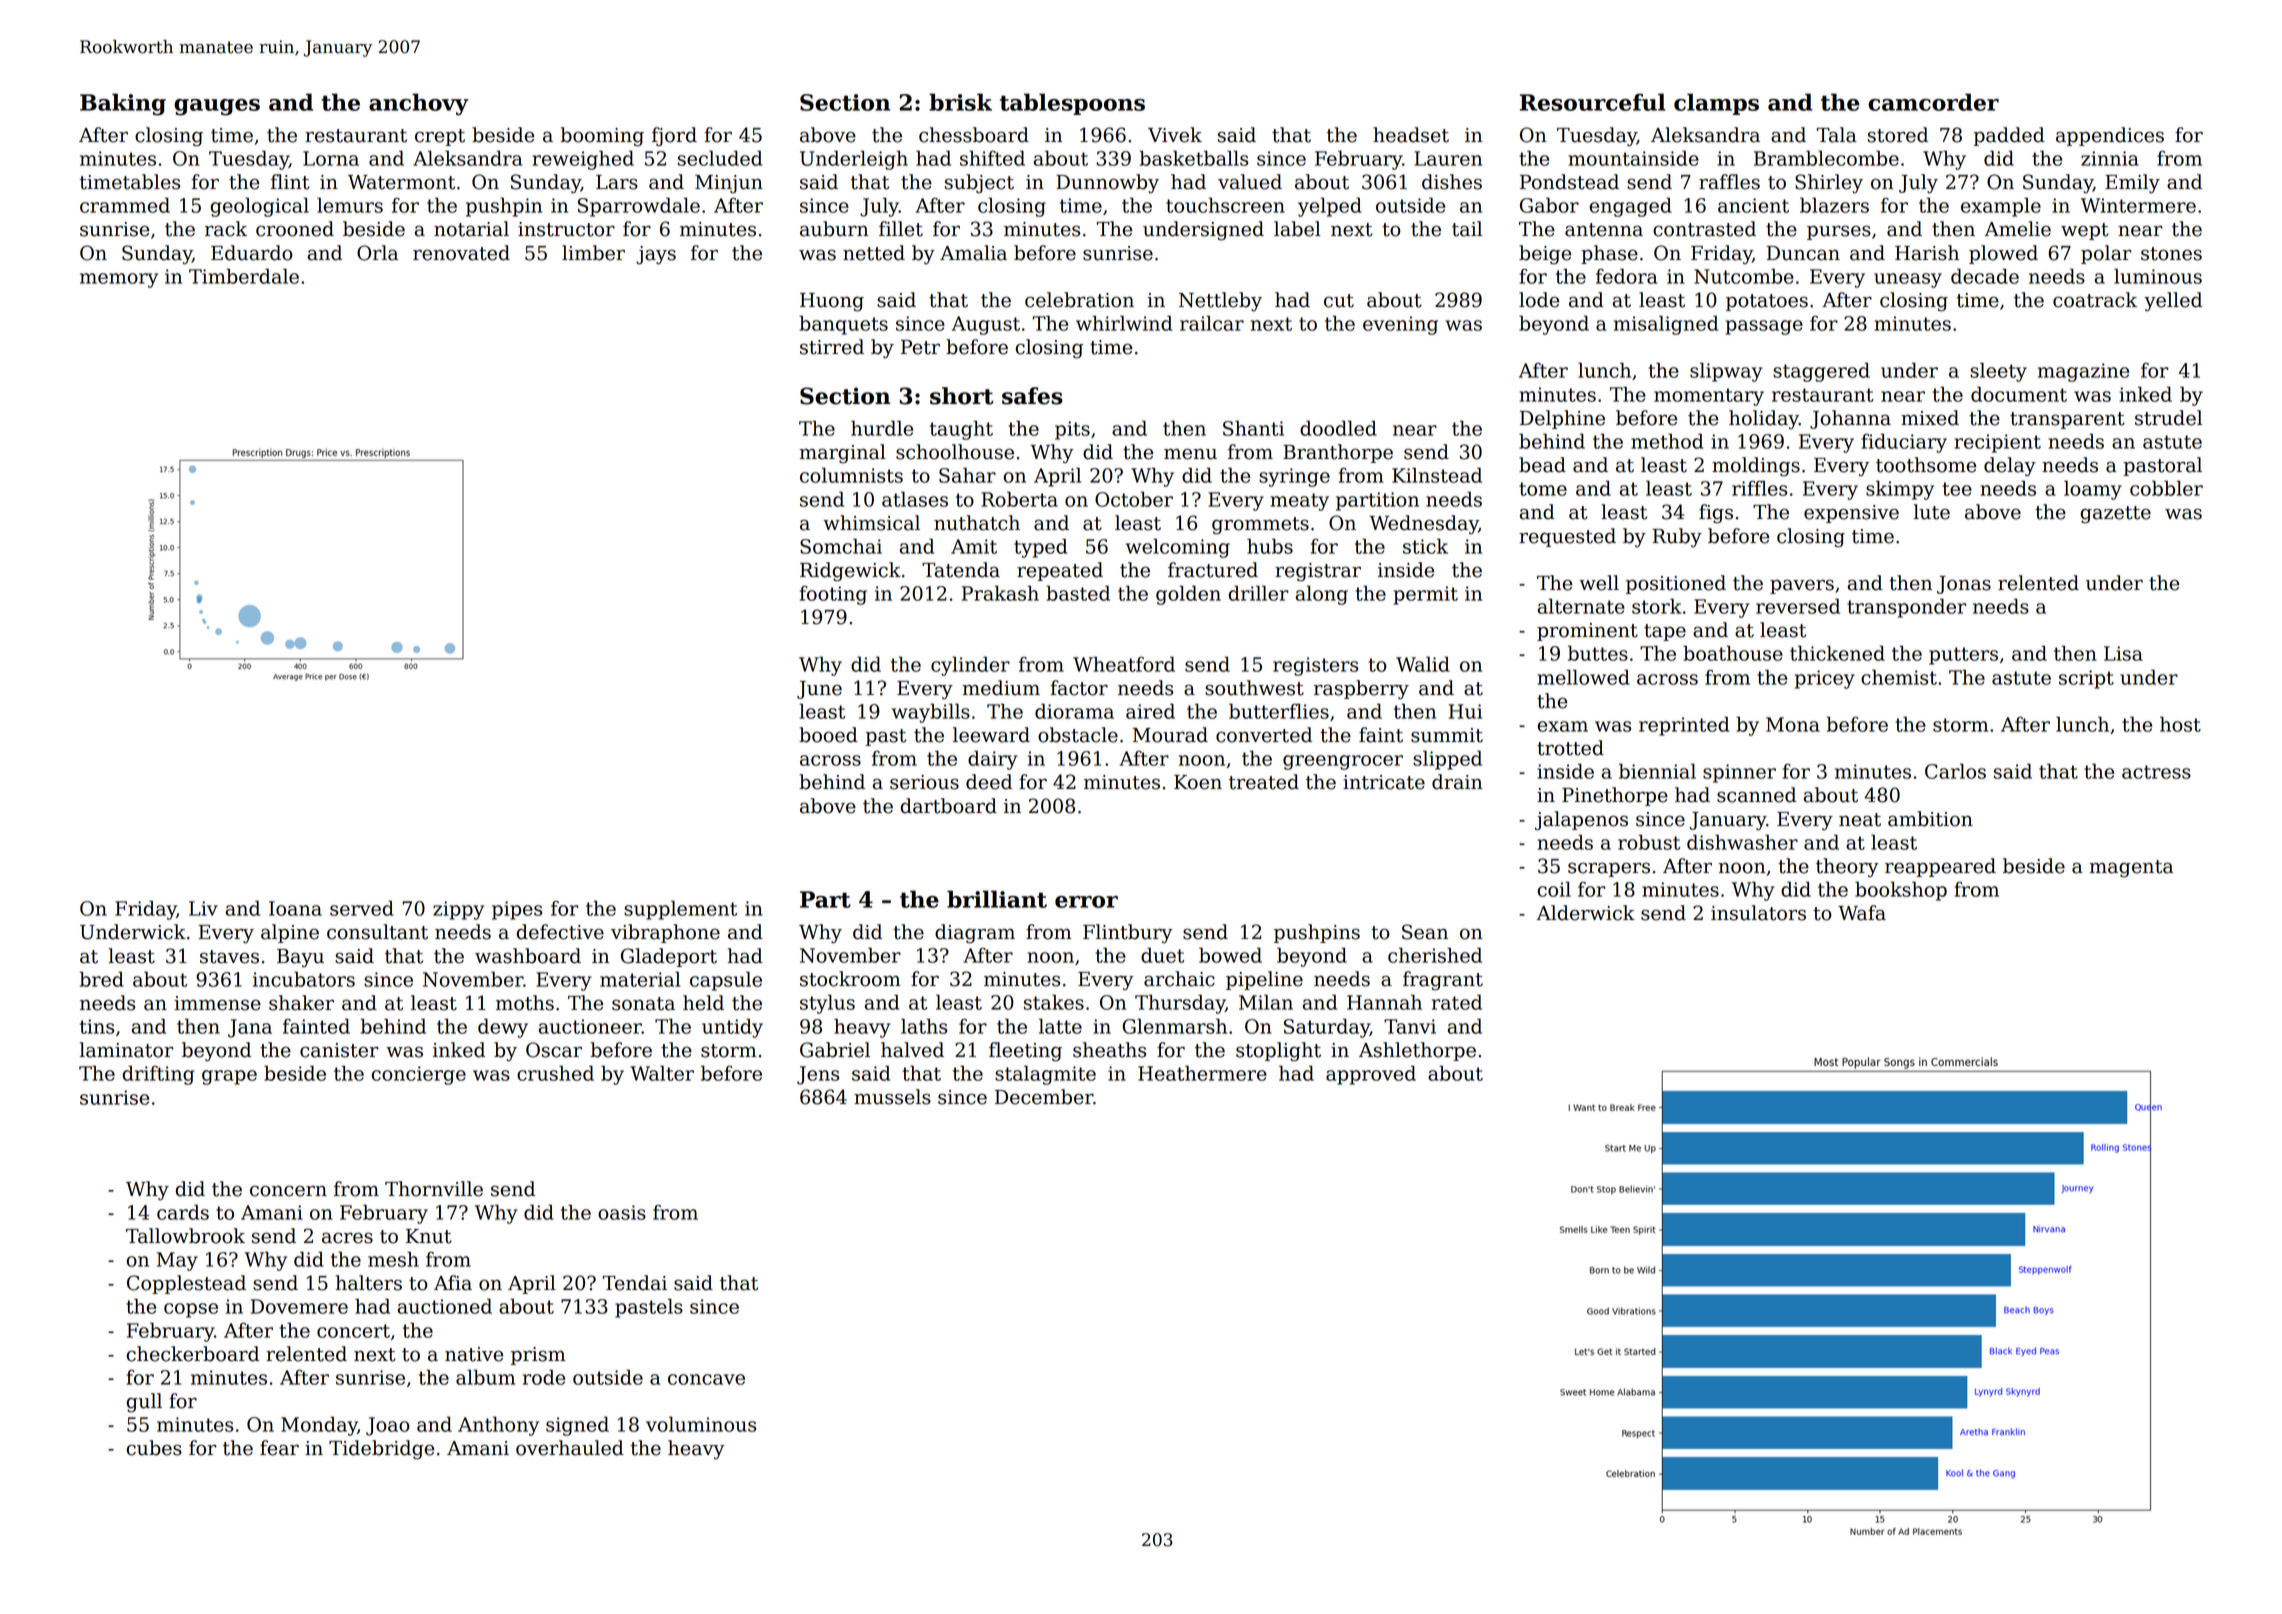  Describe the element at coordinates (635, 1283) in the page. I see `Tendai` at that location.
